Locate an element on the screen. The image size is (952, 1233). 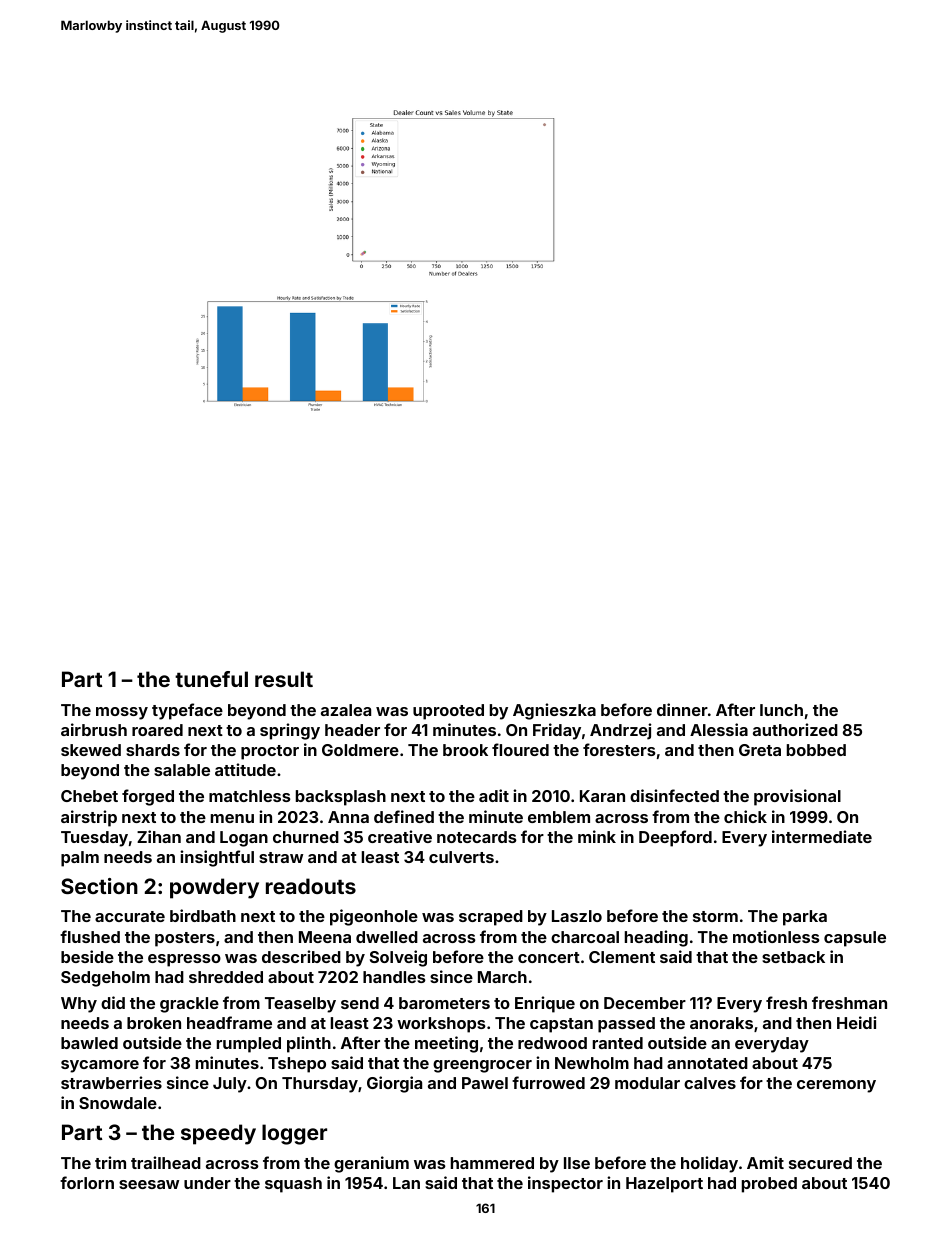
provisional is located at coordinates (797, 797).
